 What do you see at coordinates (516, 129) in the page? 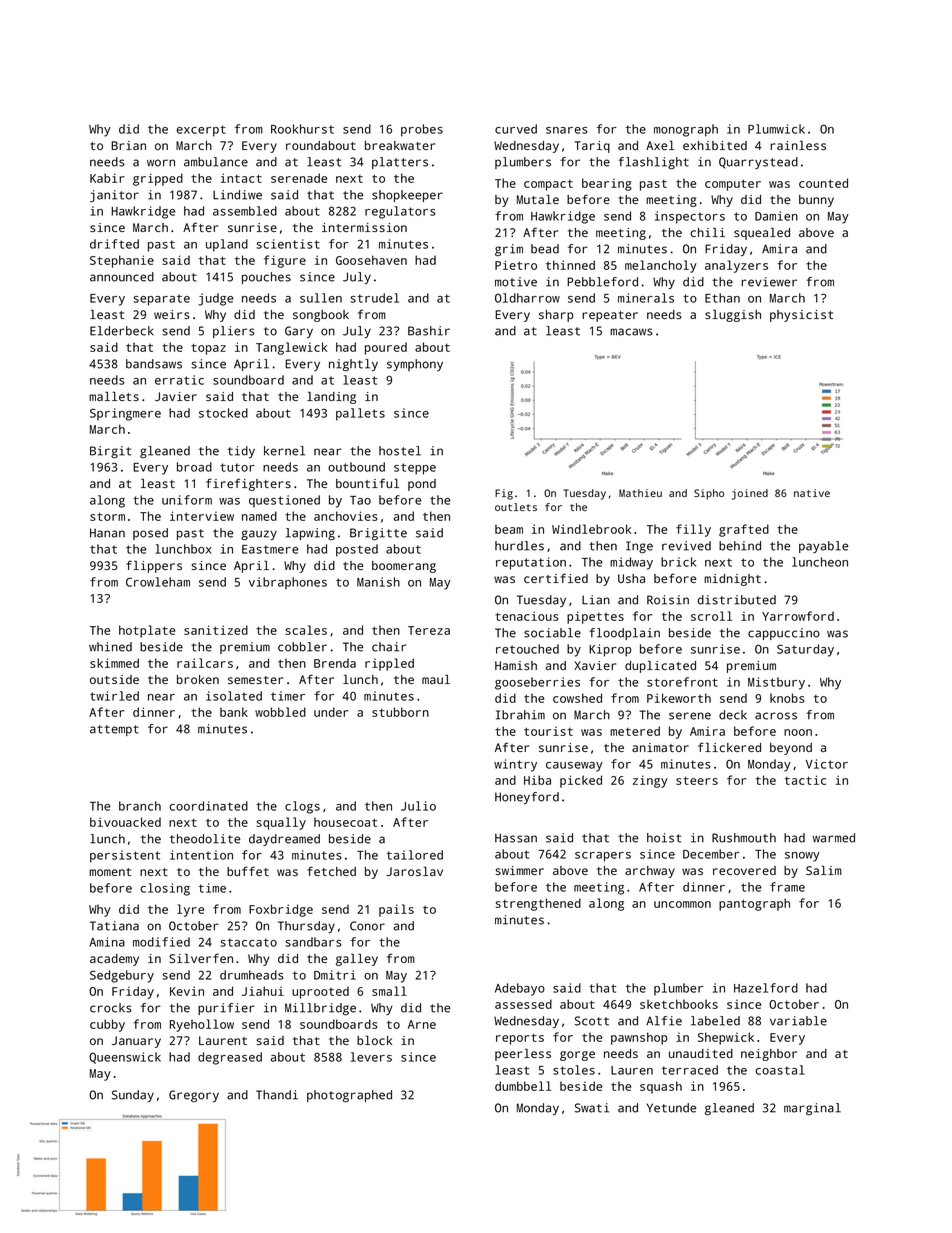
I see `curved` at bounding box center [516, 129].
